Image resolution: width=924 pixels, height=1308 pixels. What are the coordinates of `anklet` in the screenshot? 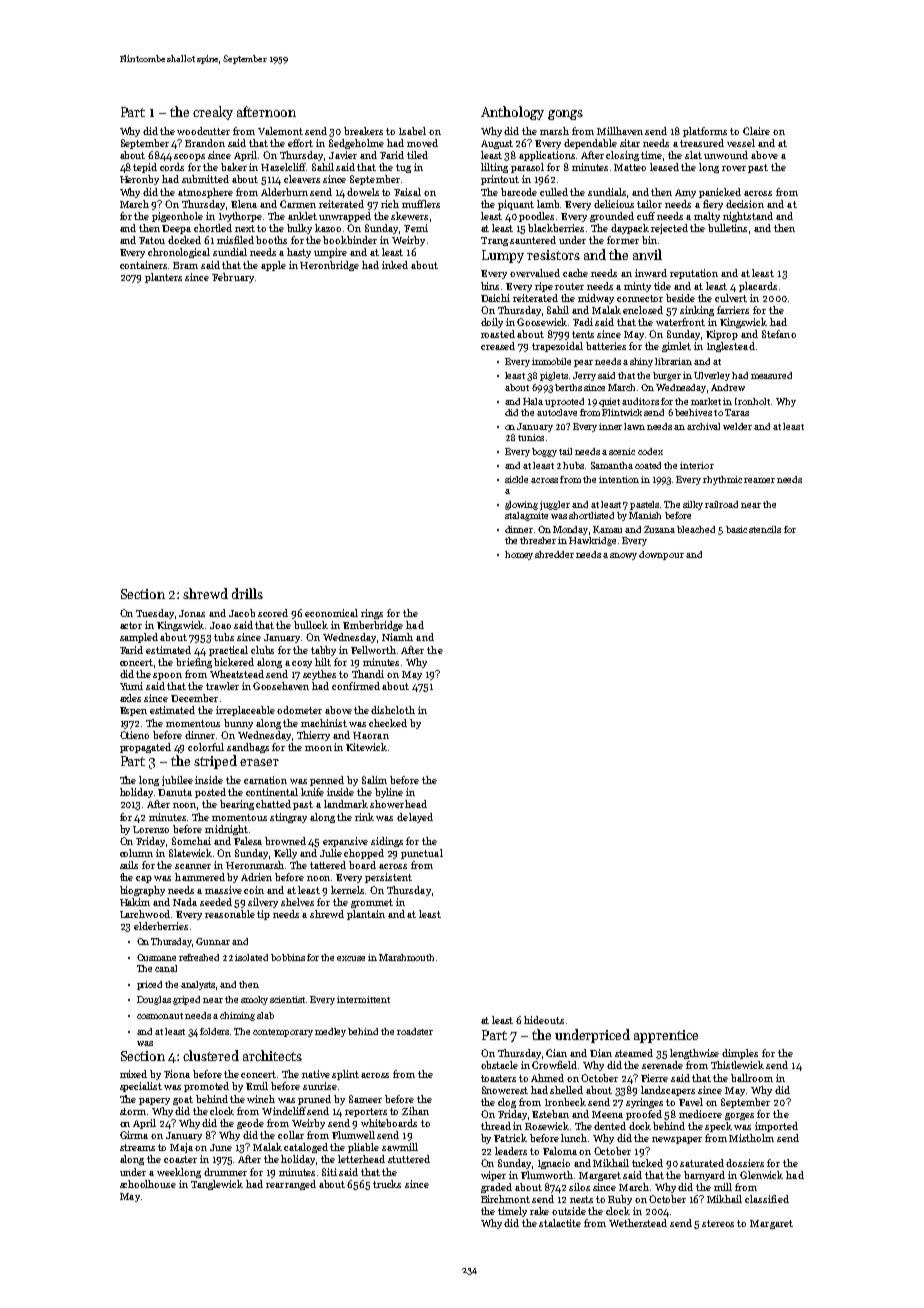 It's located at (302, 216).
